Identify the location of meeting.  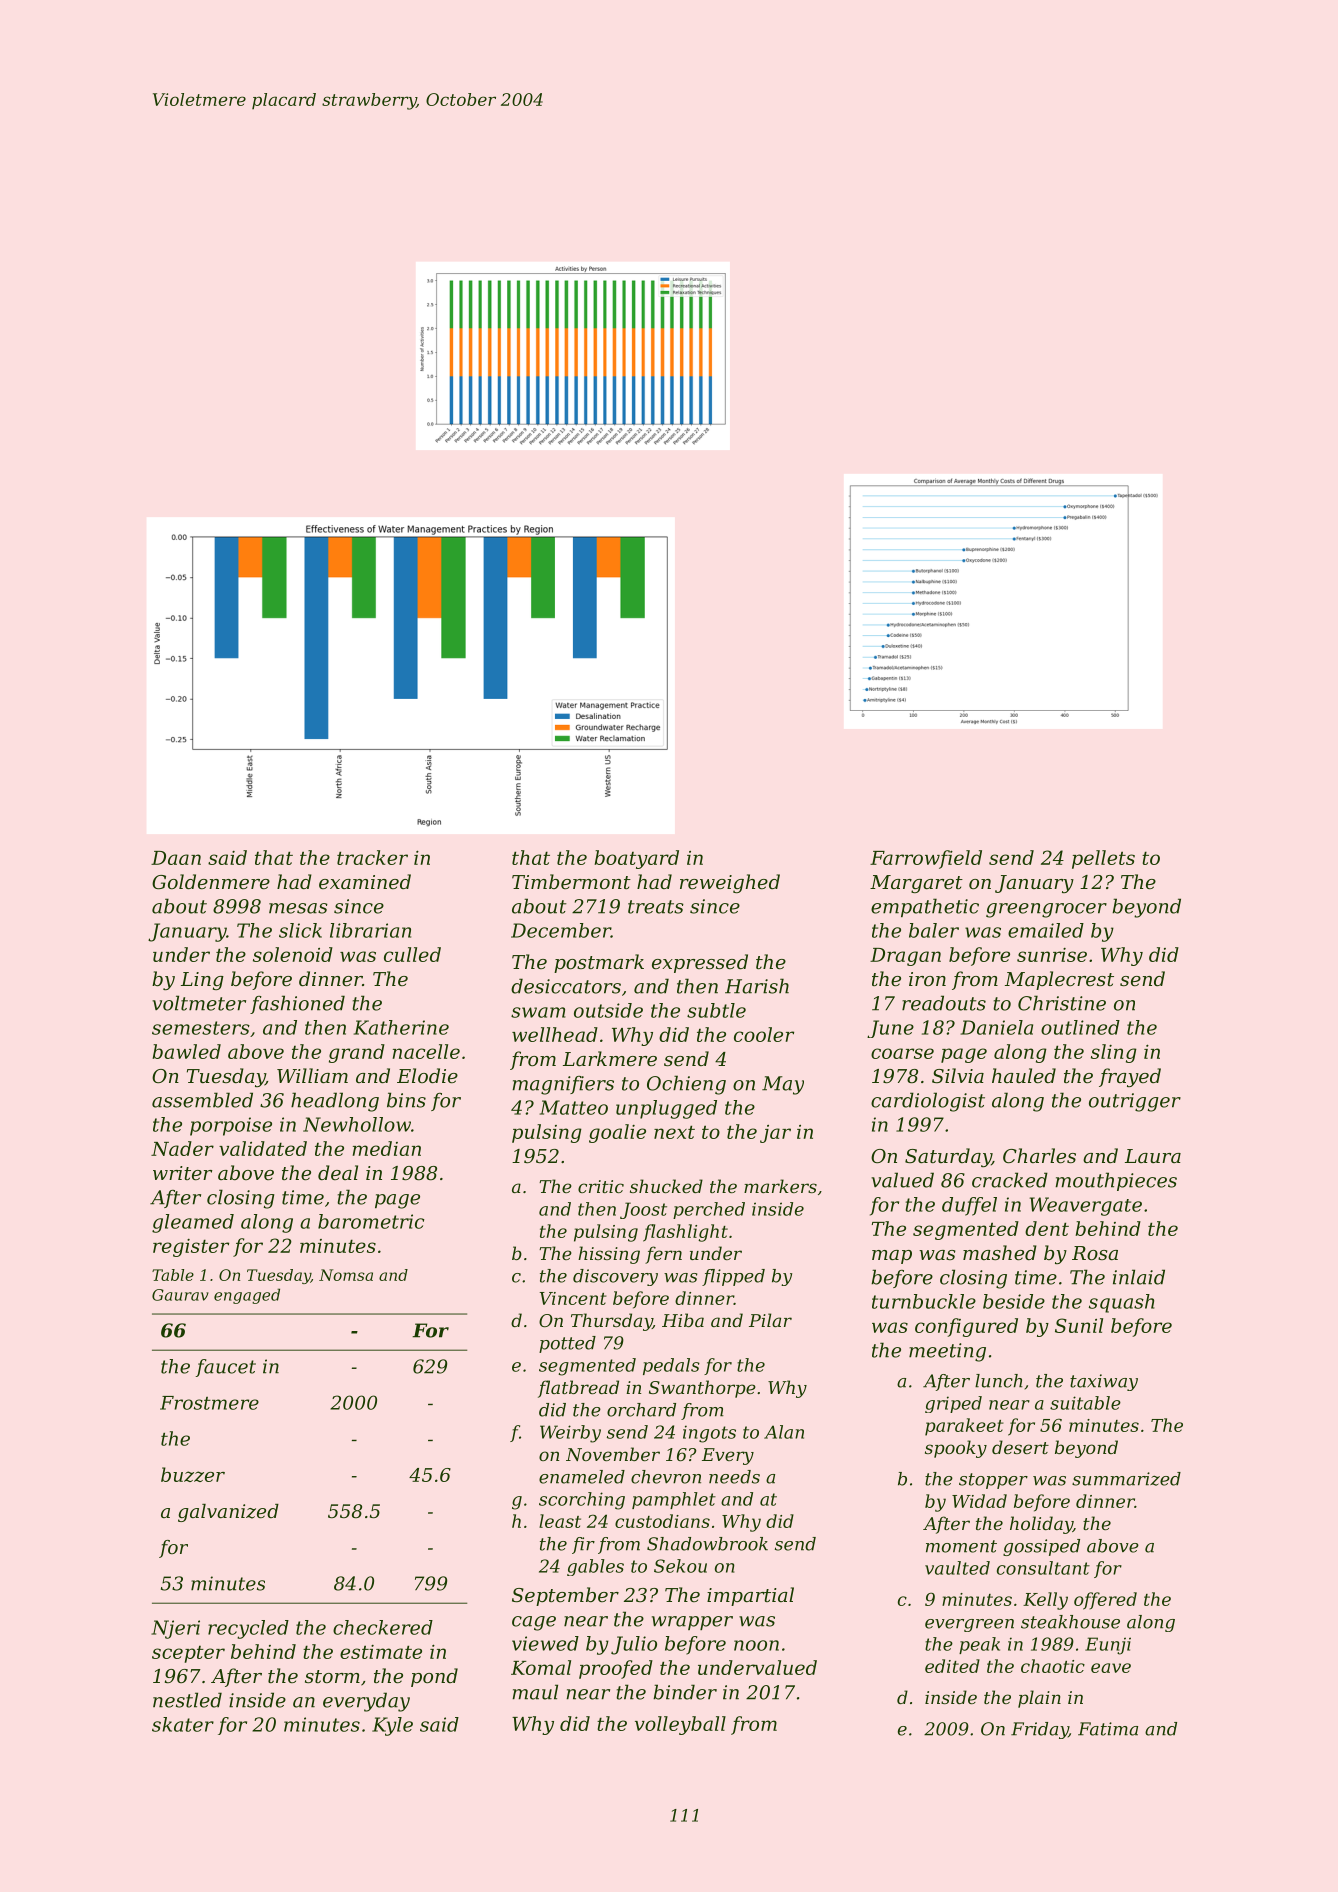
(947, 1352).
